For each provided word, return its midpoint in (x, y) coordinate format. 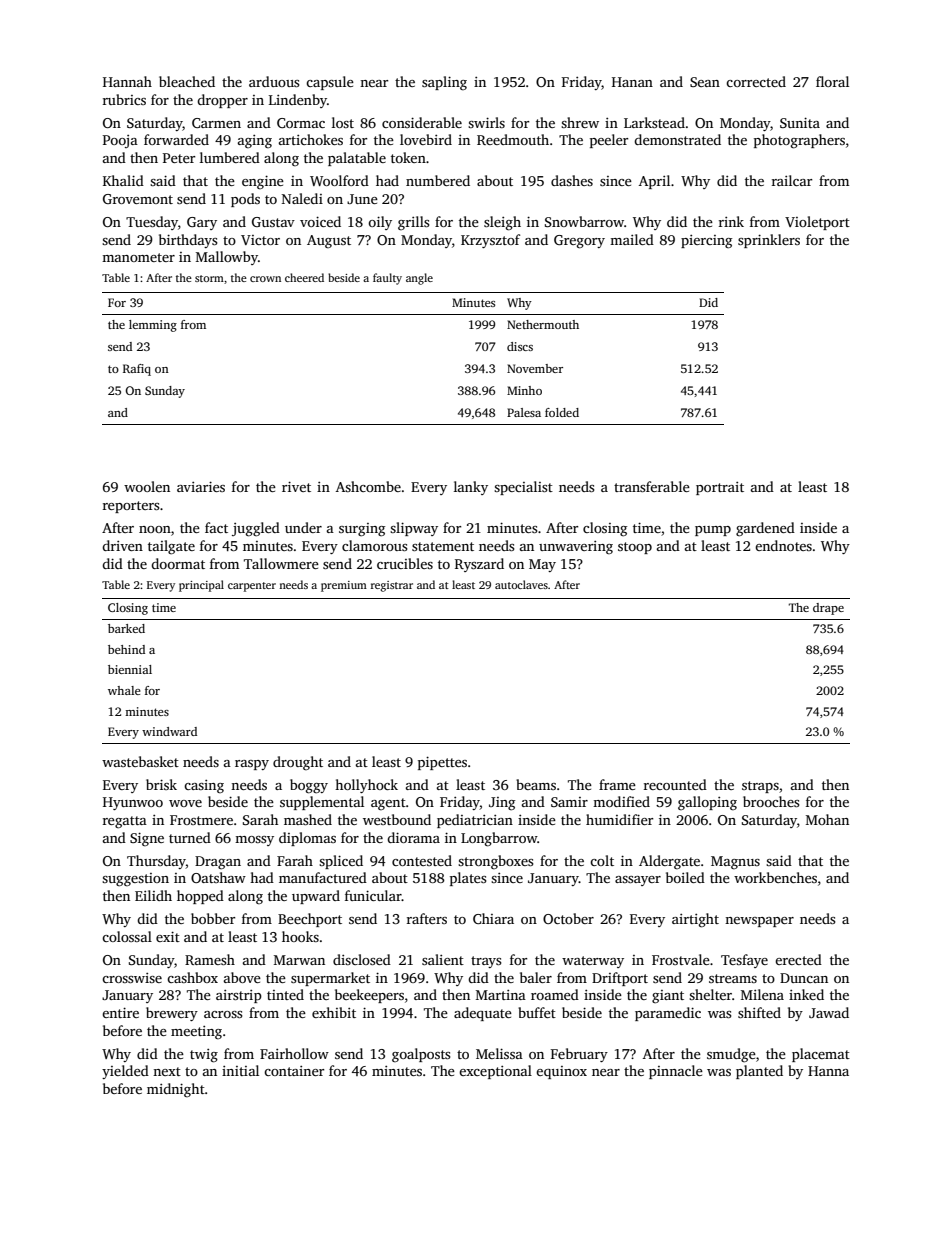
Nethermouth (543, 324)
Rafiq (137, 370)
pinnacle (676, 1072)
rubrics (124, 99)
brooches (771, 801)
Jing (502, 804)
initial (240, 1070)
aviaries (201, 486)
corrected (756, 81)
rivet (296, 486)
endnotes (783, 545)
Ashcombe (368, 486)
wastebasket (140, 761)
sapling (444, 83)
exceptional (495, 1072)
